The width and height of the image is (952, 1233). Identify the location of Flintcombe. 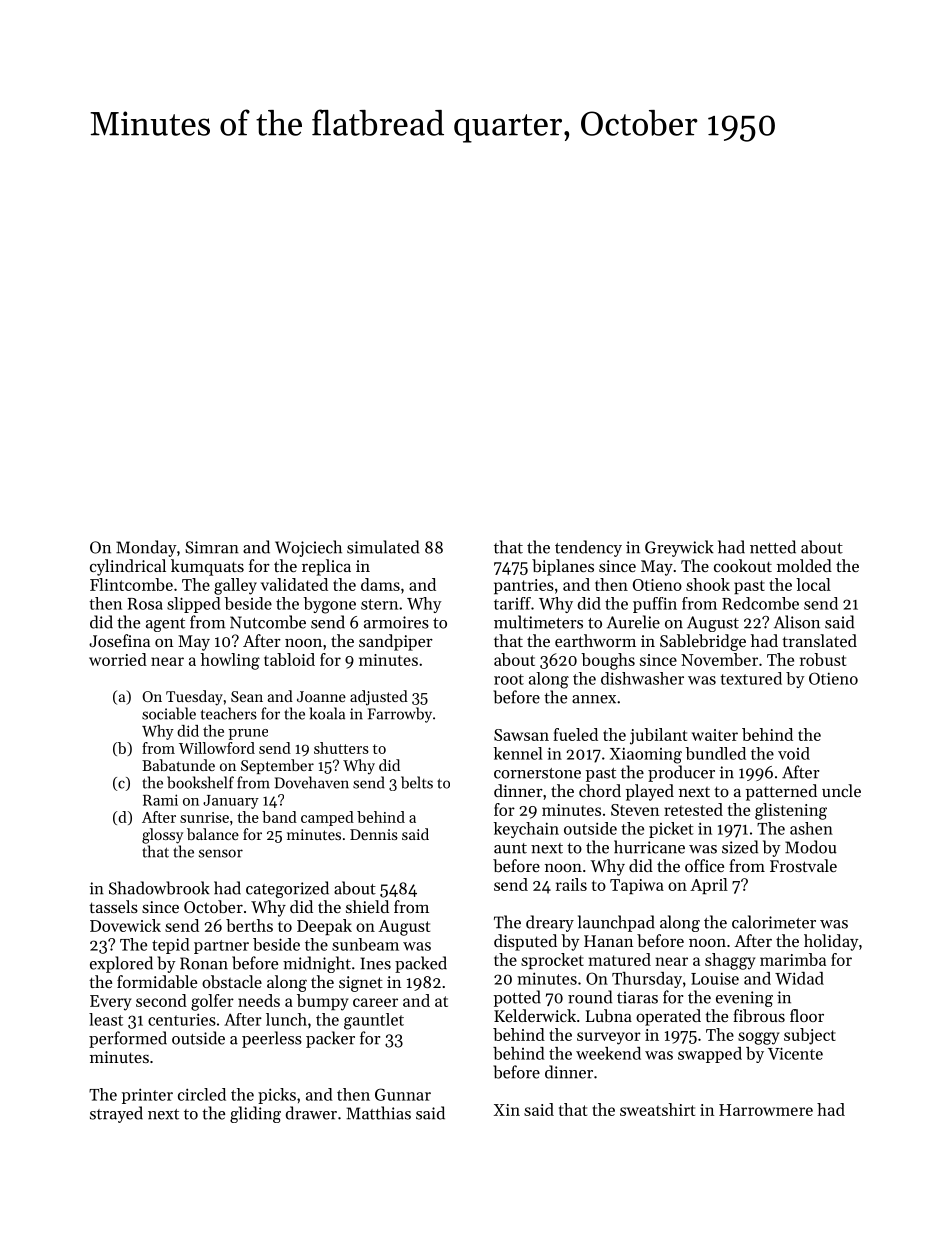
(131, 584).
